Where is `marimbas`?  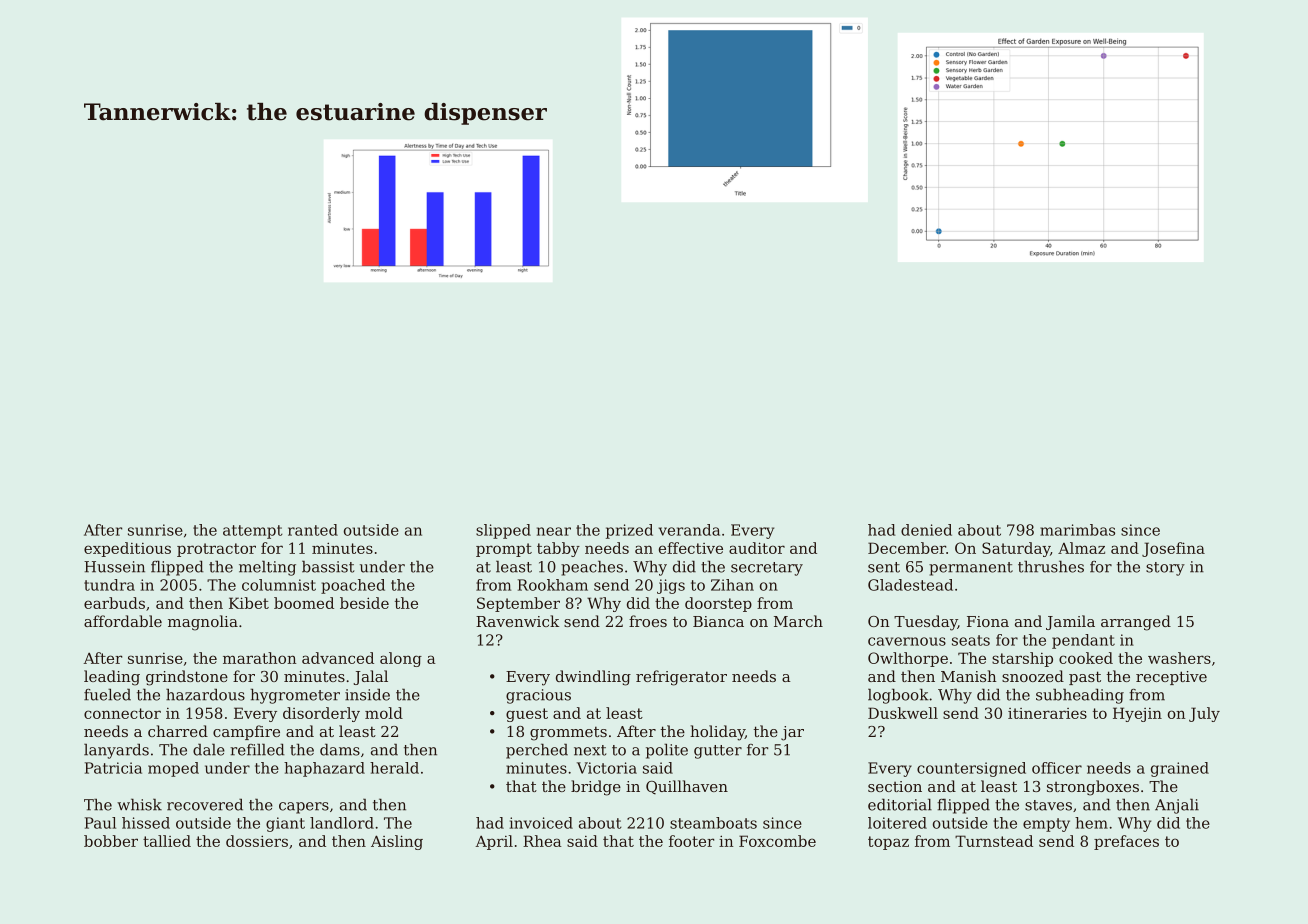 marimbas is located at coordinates (1077, 530).
